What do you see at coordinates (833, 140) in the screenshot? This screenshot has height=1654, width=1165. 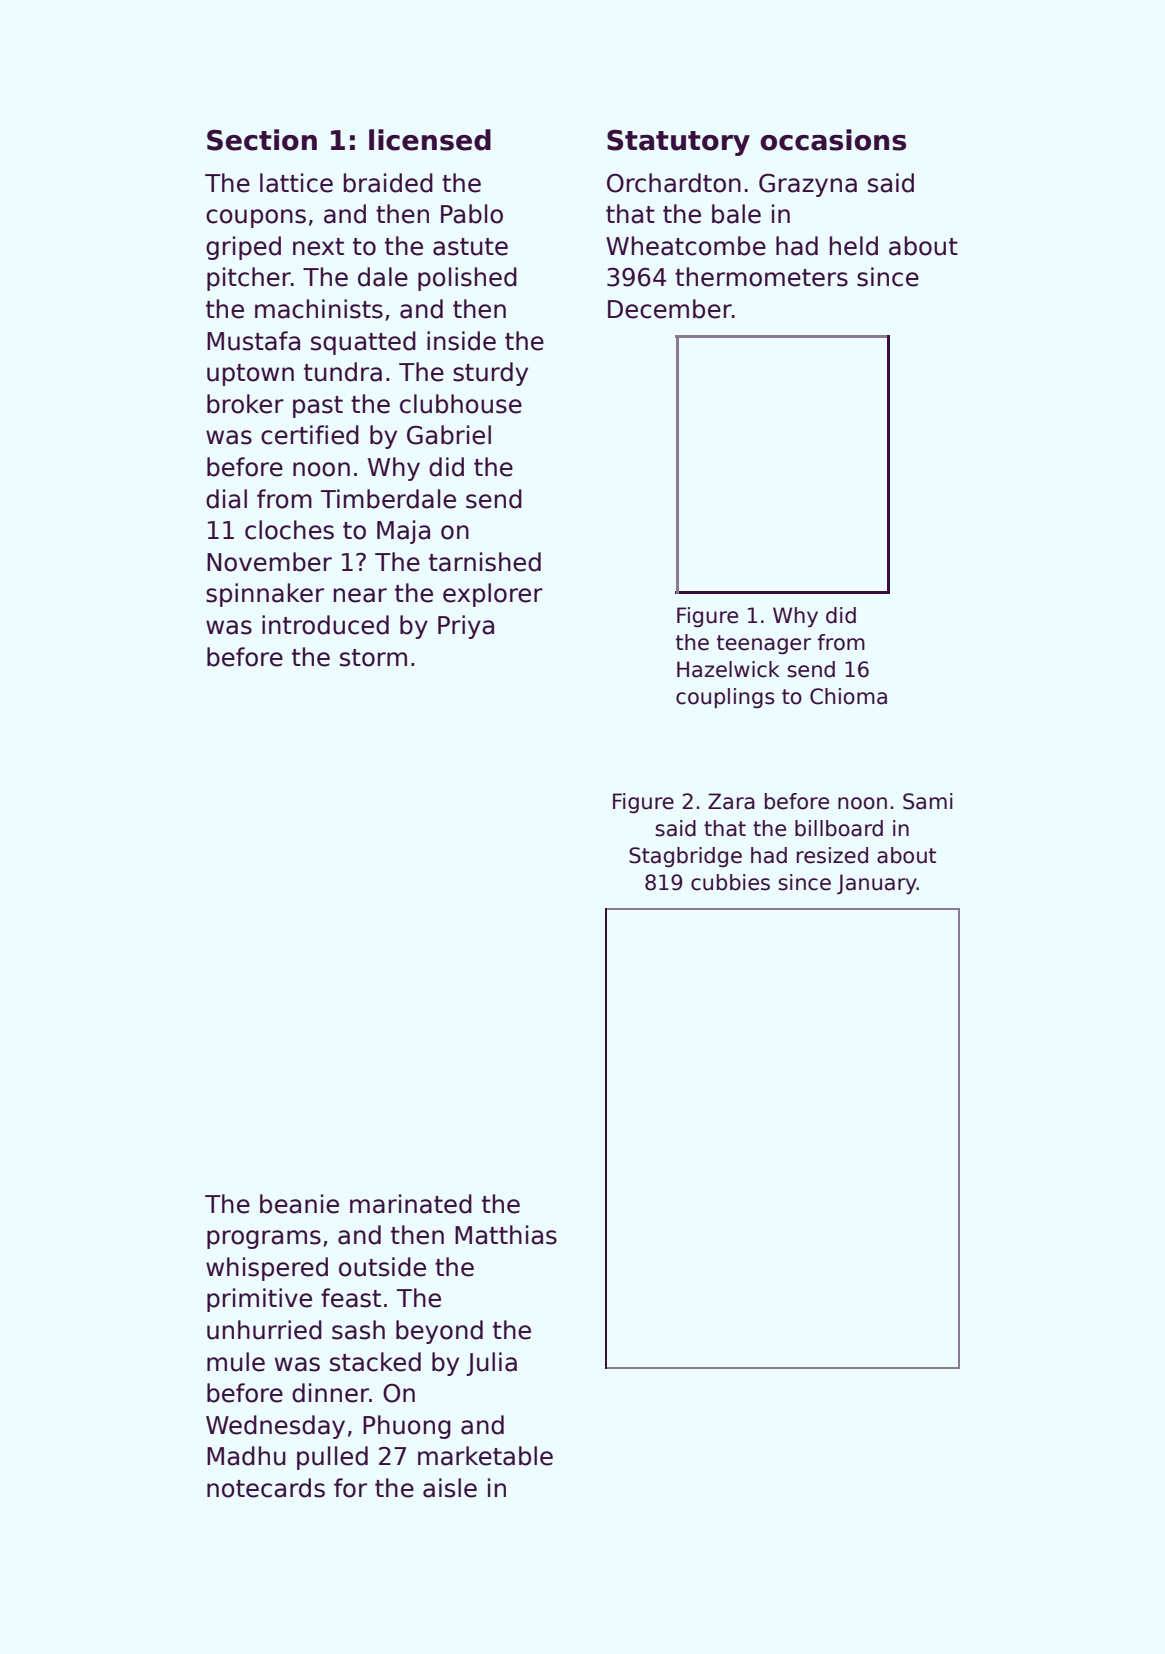 I see `occasions` at bounding box center [833, 140].
